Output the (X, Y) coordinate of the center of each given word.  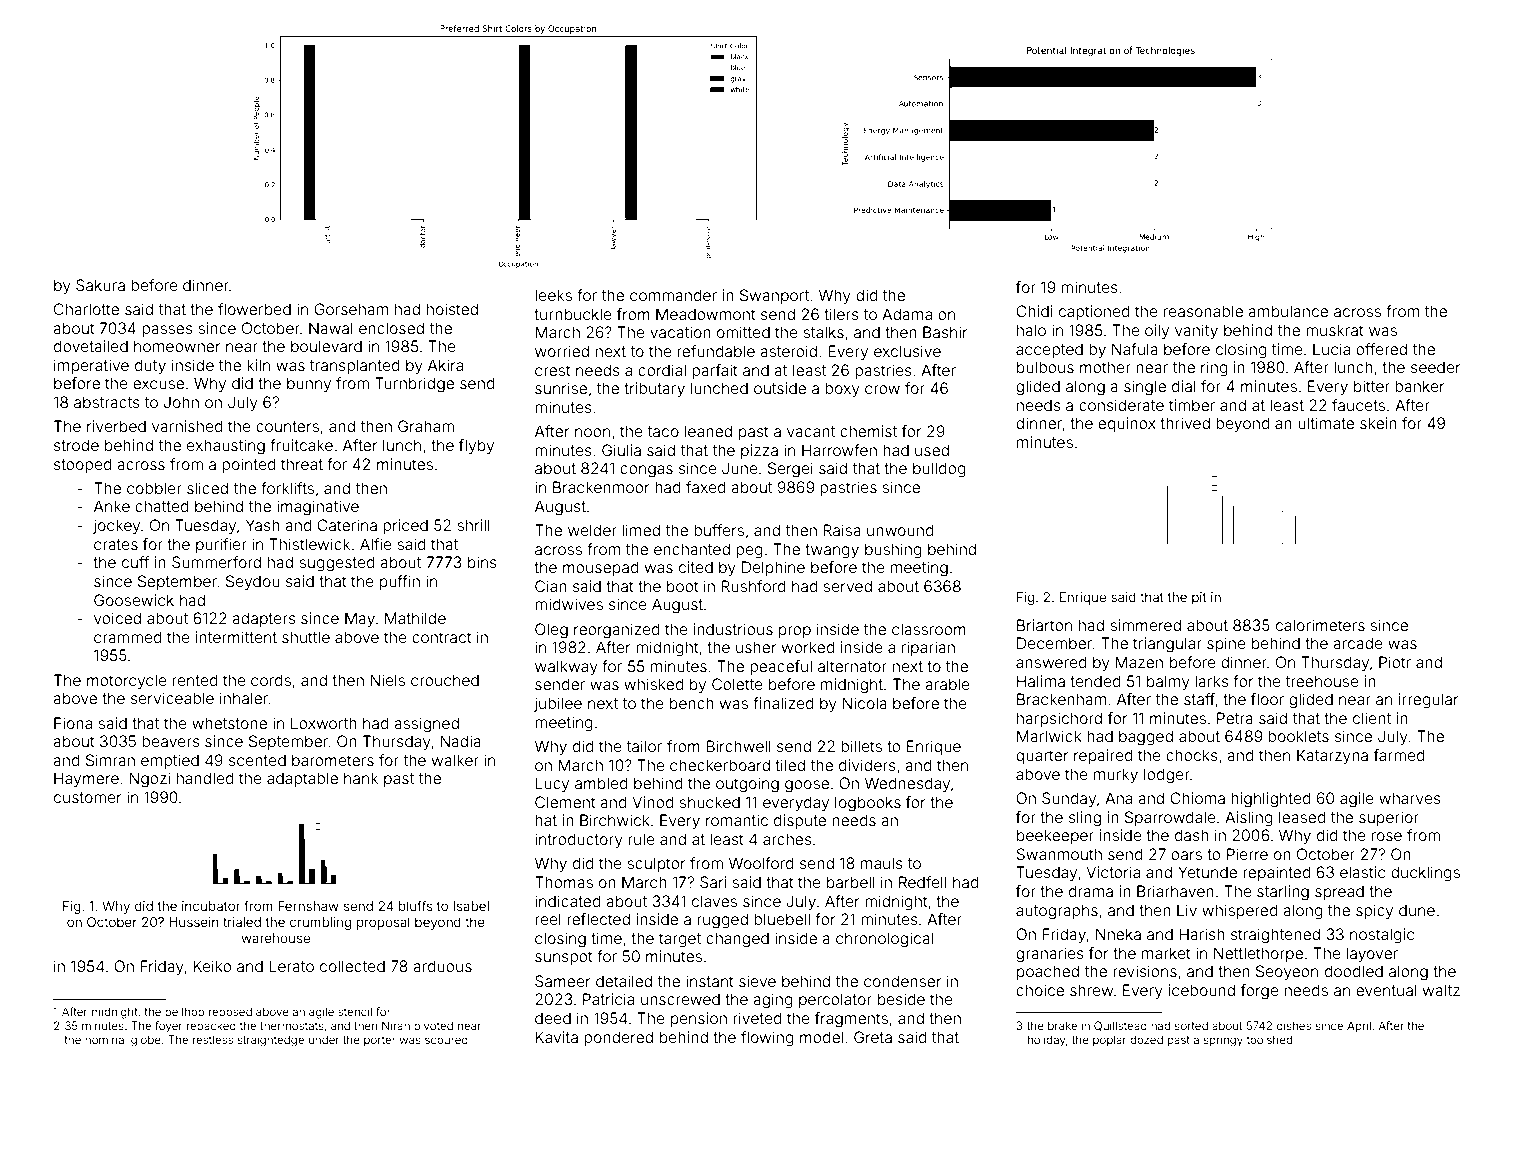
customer (88, 797)
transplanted (355, 366)
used (932, 450)
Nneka (1118, 934)
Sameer (563, 981)
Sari (713, 882)
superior (1389, 818)
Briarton (1044, 625)
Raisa (842, 530)
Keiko (212, 966)
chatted (162, 506)
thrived (1185, 423)
